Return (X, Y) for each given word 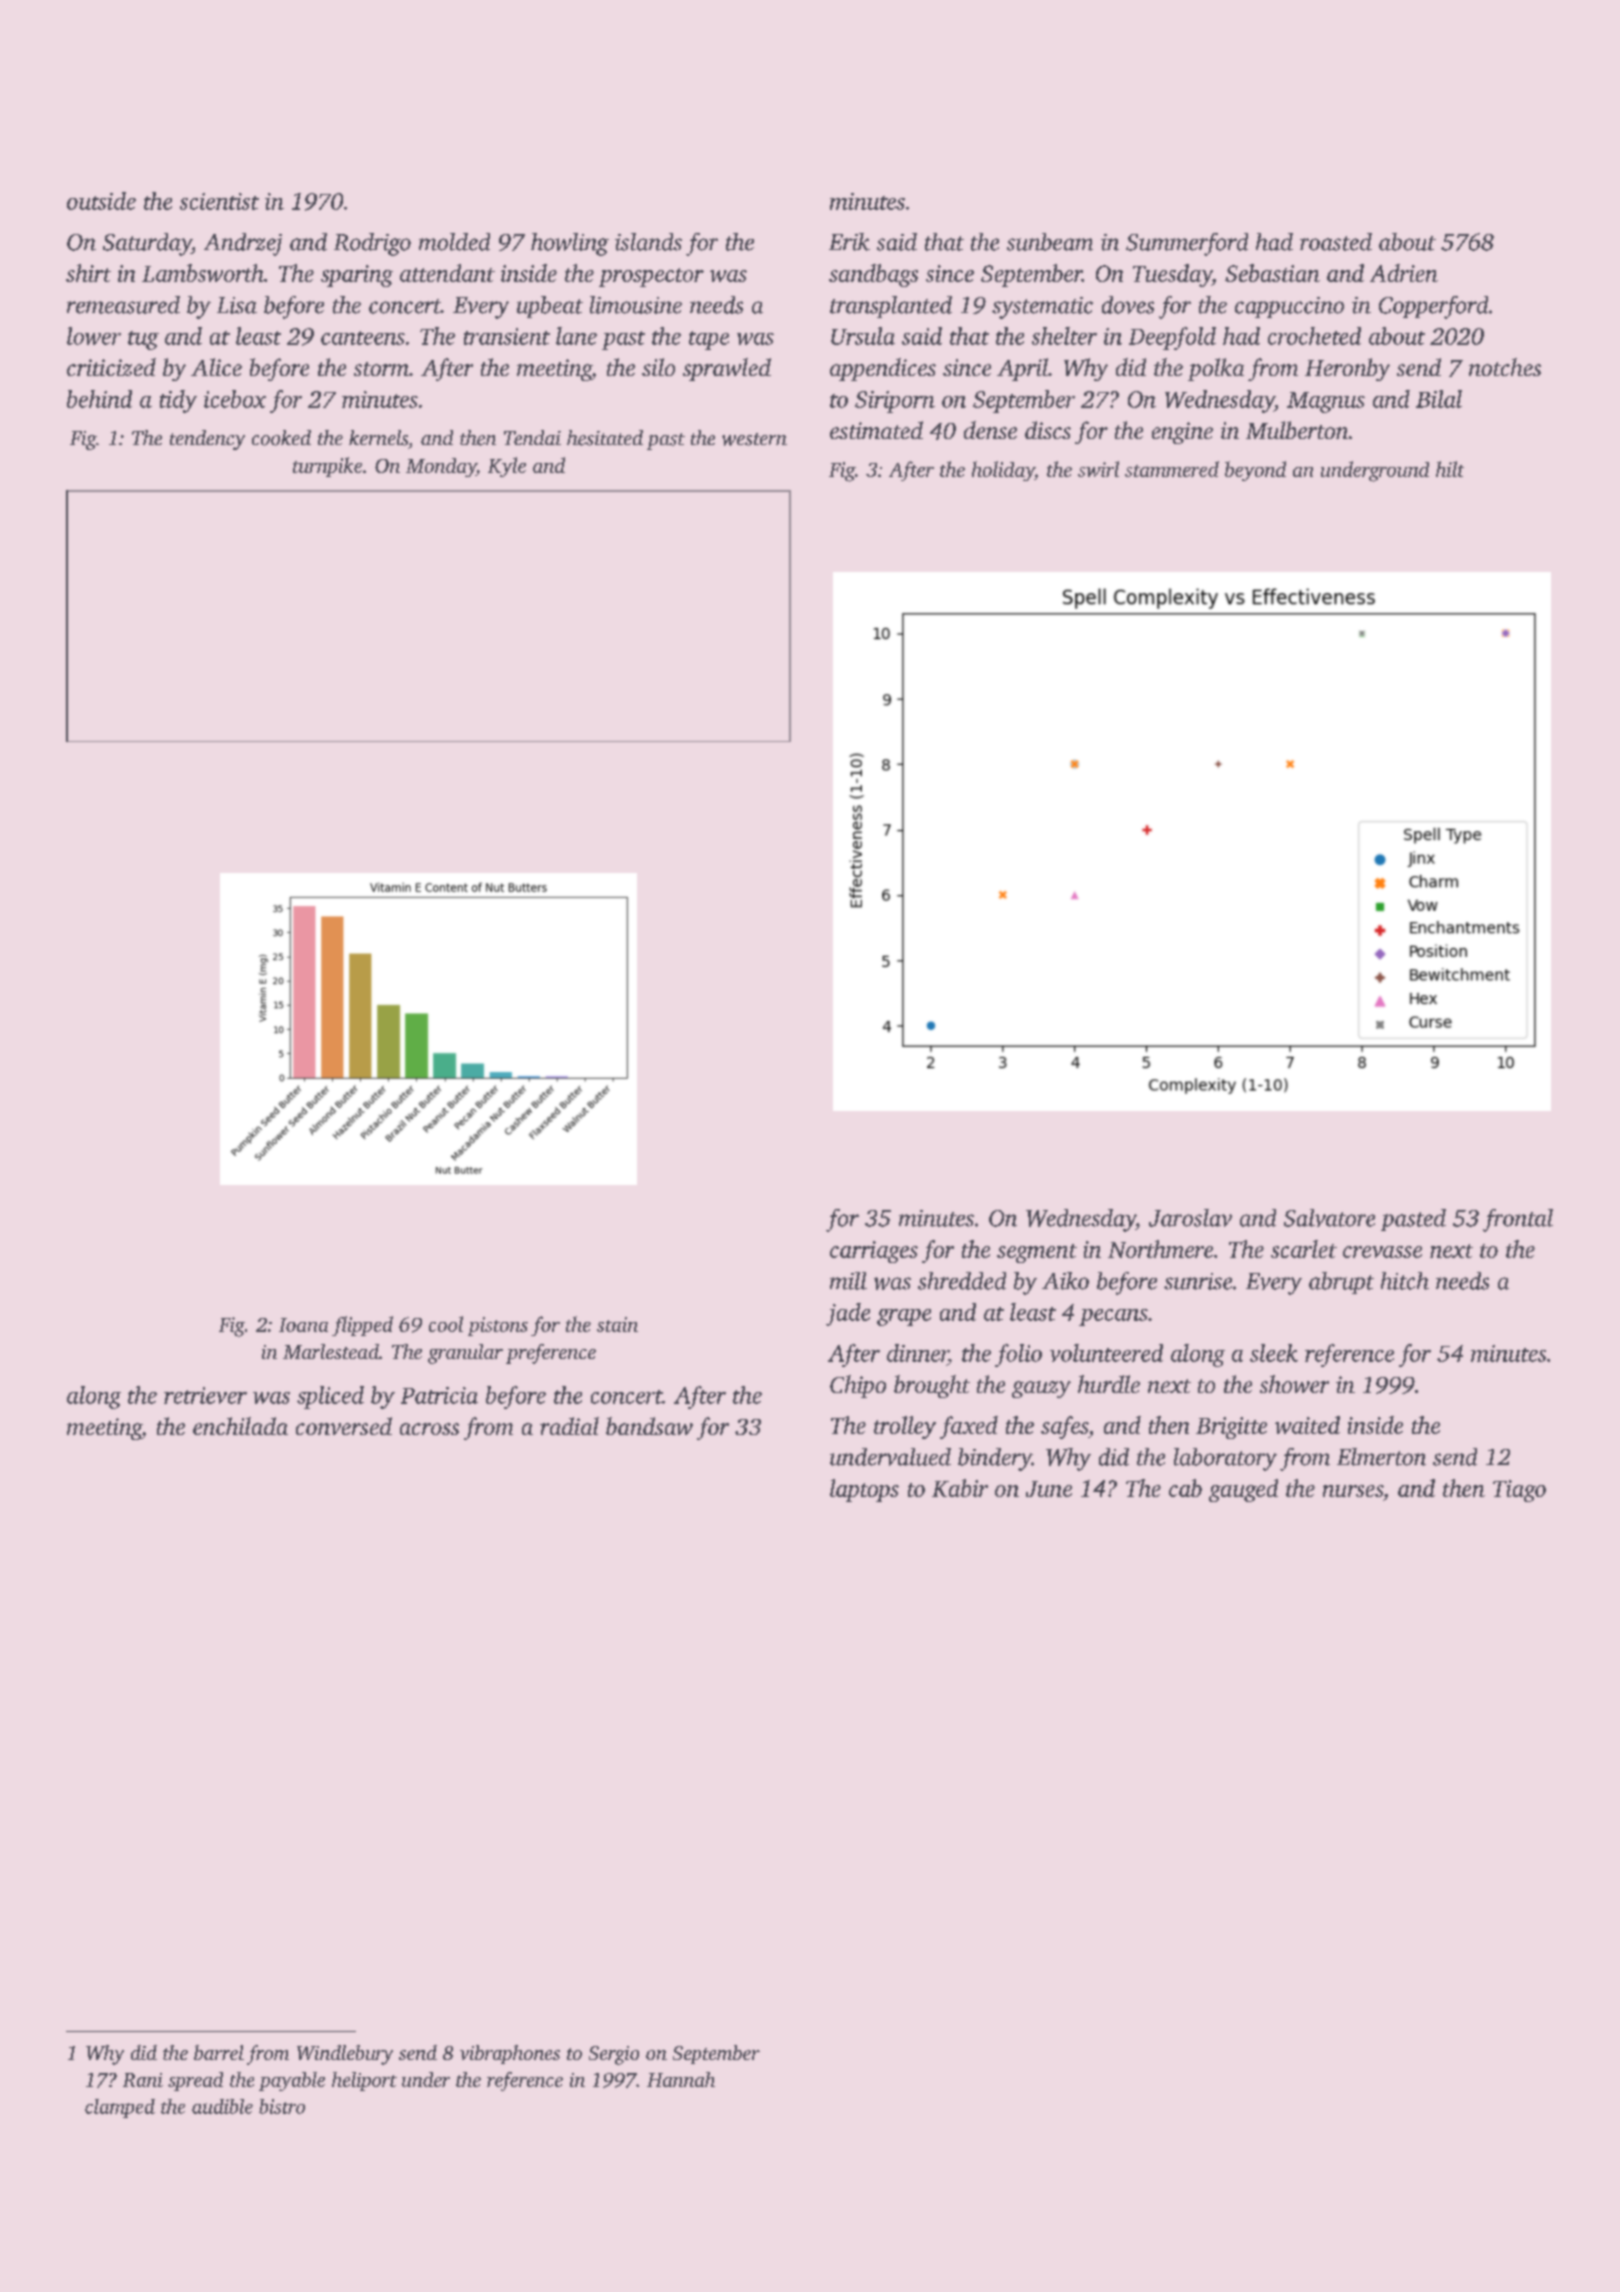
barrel (219, 2052)
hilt (1450, 469)
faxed (969, 1427)
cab (1185, 1488)
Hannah (681, 2079)
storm (381, 369)
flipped (362, 1326)
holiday (1003, 471)
